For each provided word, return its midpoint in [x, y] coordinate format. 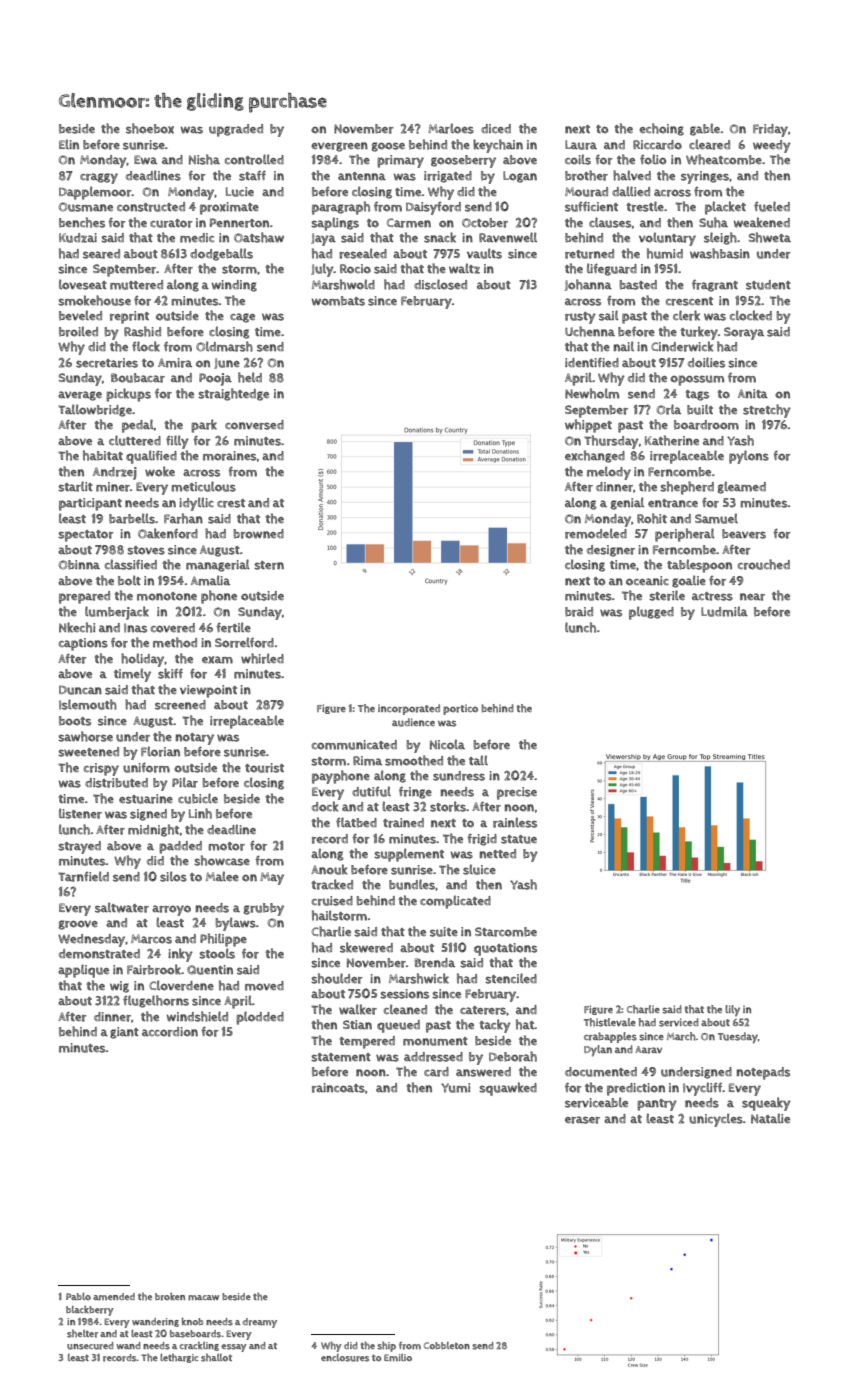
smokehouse [94, 300]
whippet [588, 426]
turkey [699, 333]
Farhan [183, 518]
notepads [763, 1073]
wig [119, 987]
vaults [484, 253]
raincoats [338, 1088]
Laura [581, 145]
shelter [82, 1333]
